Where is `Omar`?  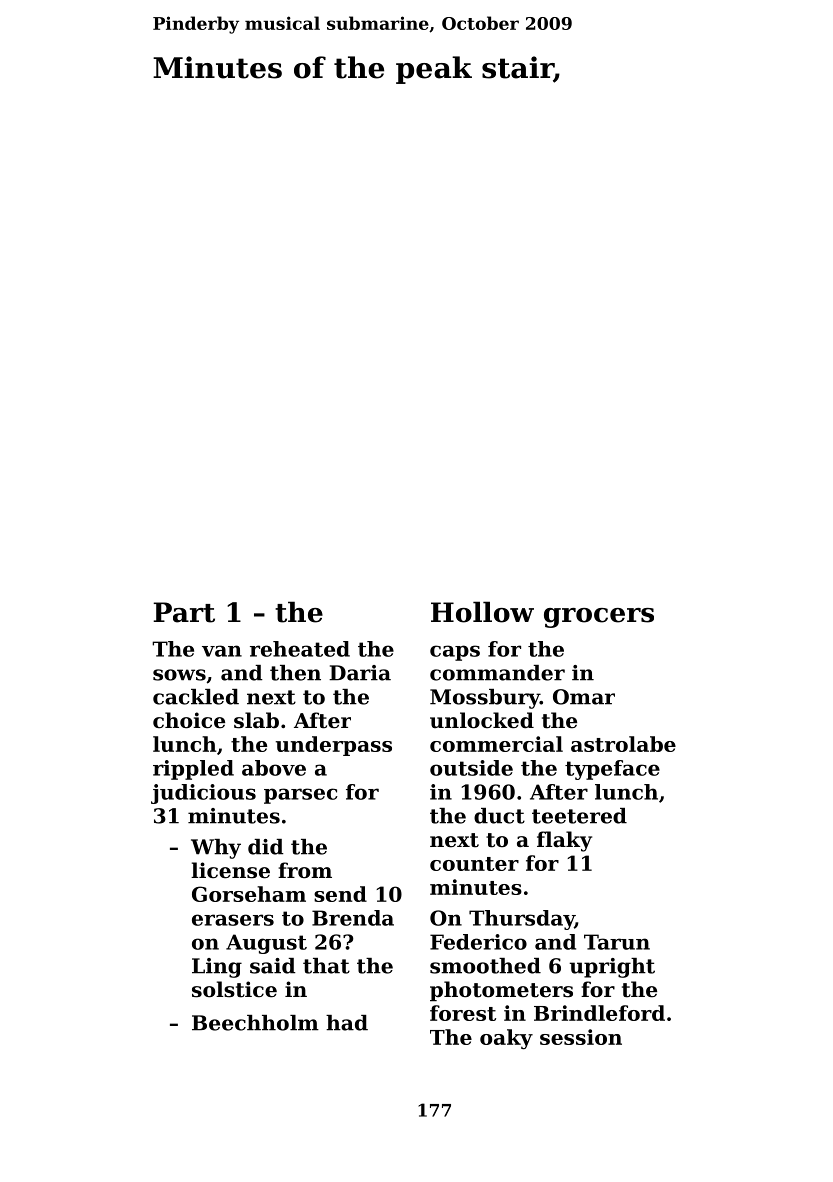 Omar is located at coordinates (584, 697).
